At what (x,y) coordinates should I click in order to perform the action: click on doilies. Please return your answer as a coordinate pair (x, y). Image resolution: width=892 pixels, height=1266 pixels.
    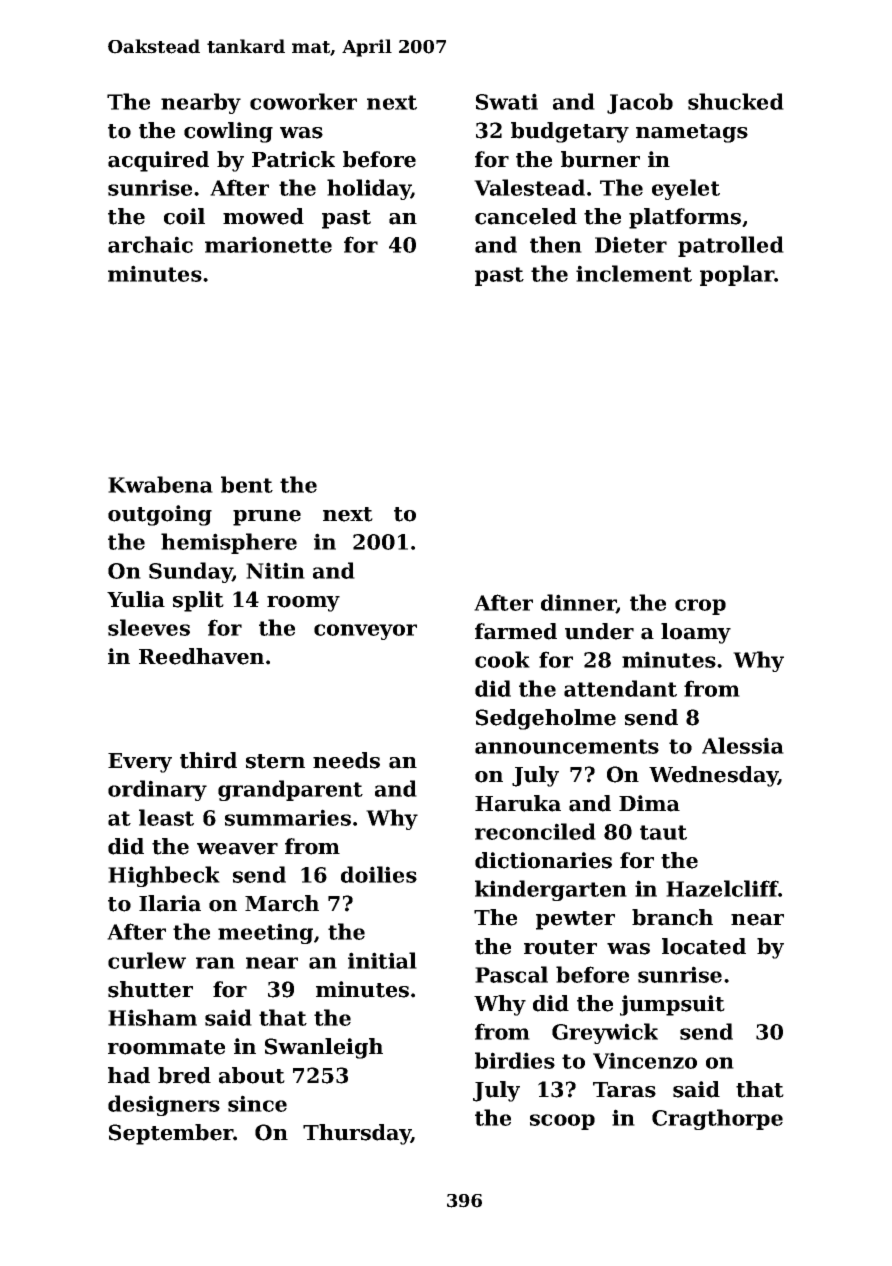
    Looking at the image, I should click on (379, 874).
